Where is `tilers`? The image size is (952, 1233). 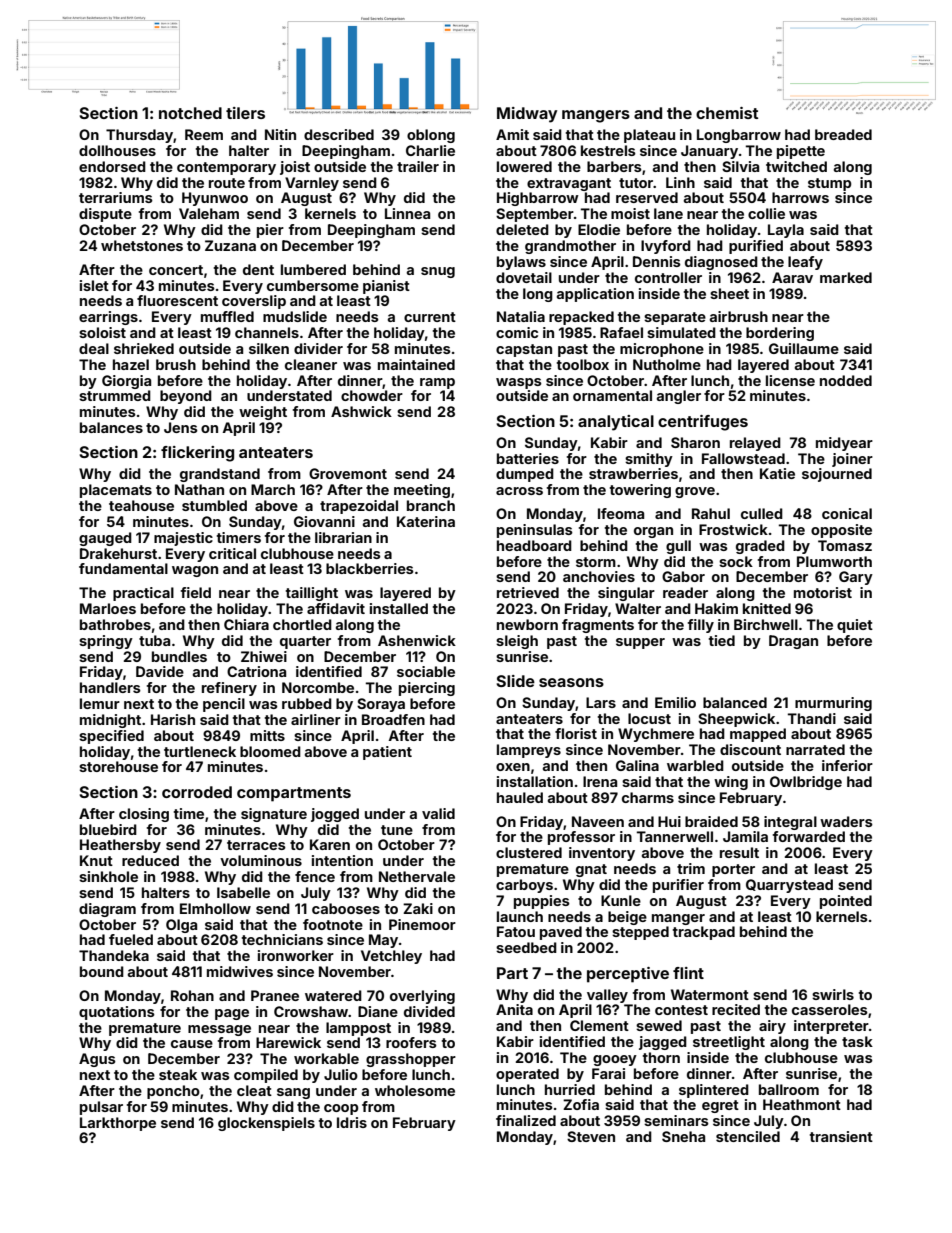 tilers is located at coordinates (245, 113).
